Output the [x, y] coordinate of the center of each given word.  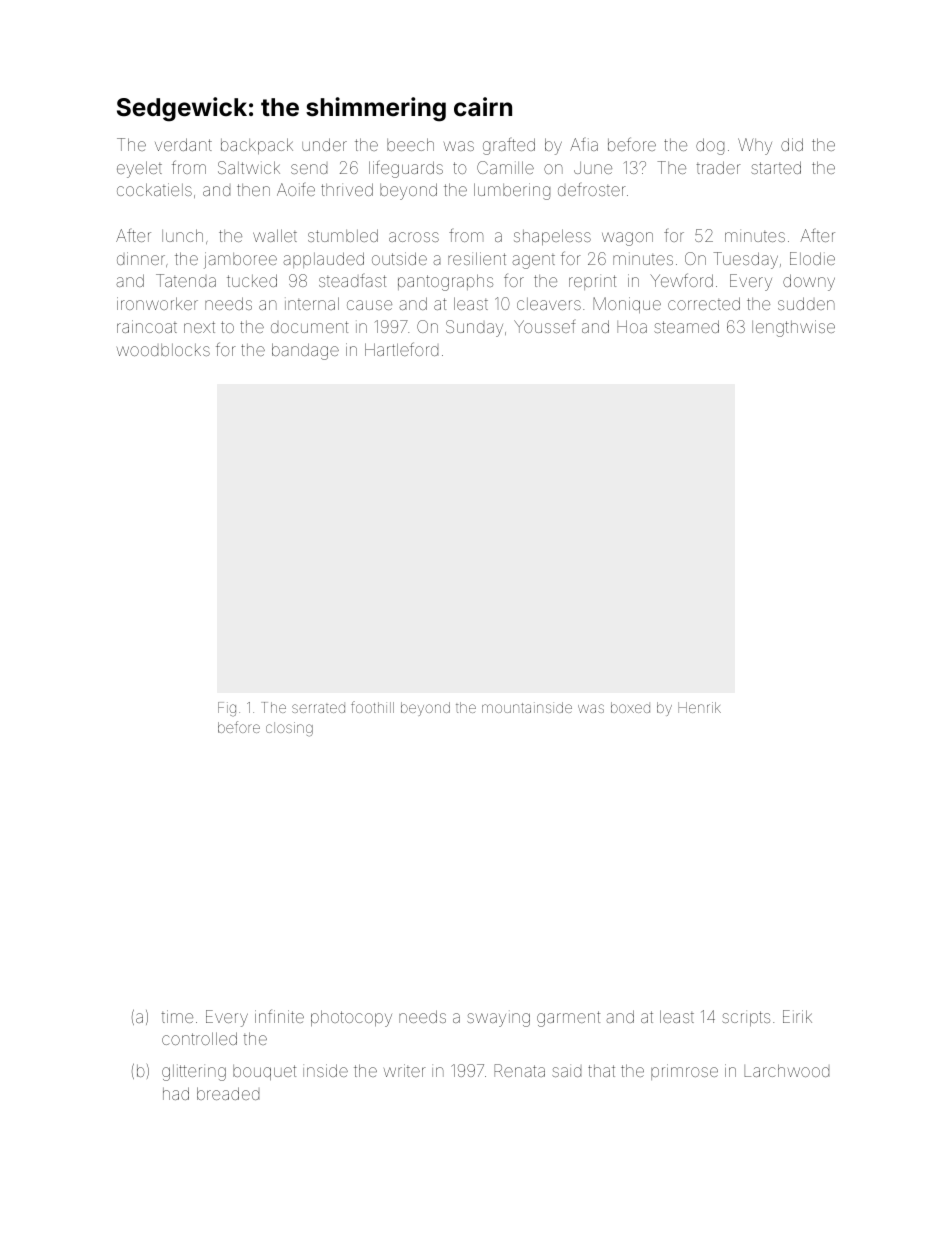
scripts [746, 1018]
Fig [227, 709]
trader [718, 167]
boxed [630, 707]
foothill [372, 707]
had [176, 1093]
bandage [305, 351]
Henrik [699, 707]
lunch [182, 235]
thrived [347, 189]
